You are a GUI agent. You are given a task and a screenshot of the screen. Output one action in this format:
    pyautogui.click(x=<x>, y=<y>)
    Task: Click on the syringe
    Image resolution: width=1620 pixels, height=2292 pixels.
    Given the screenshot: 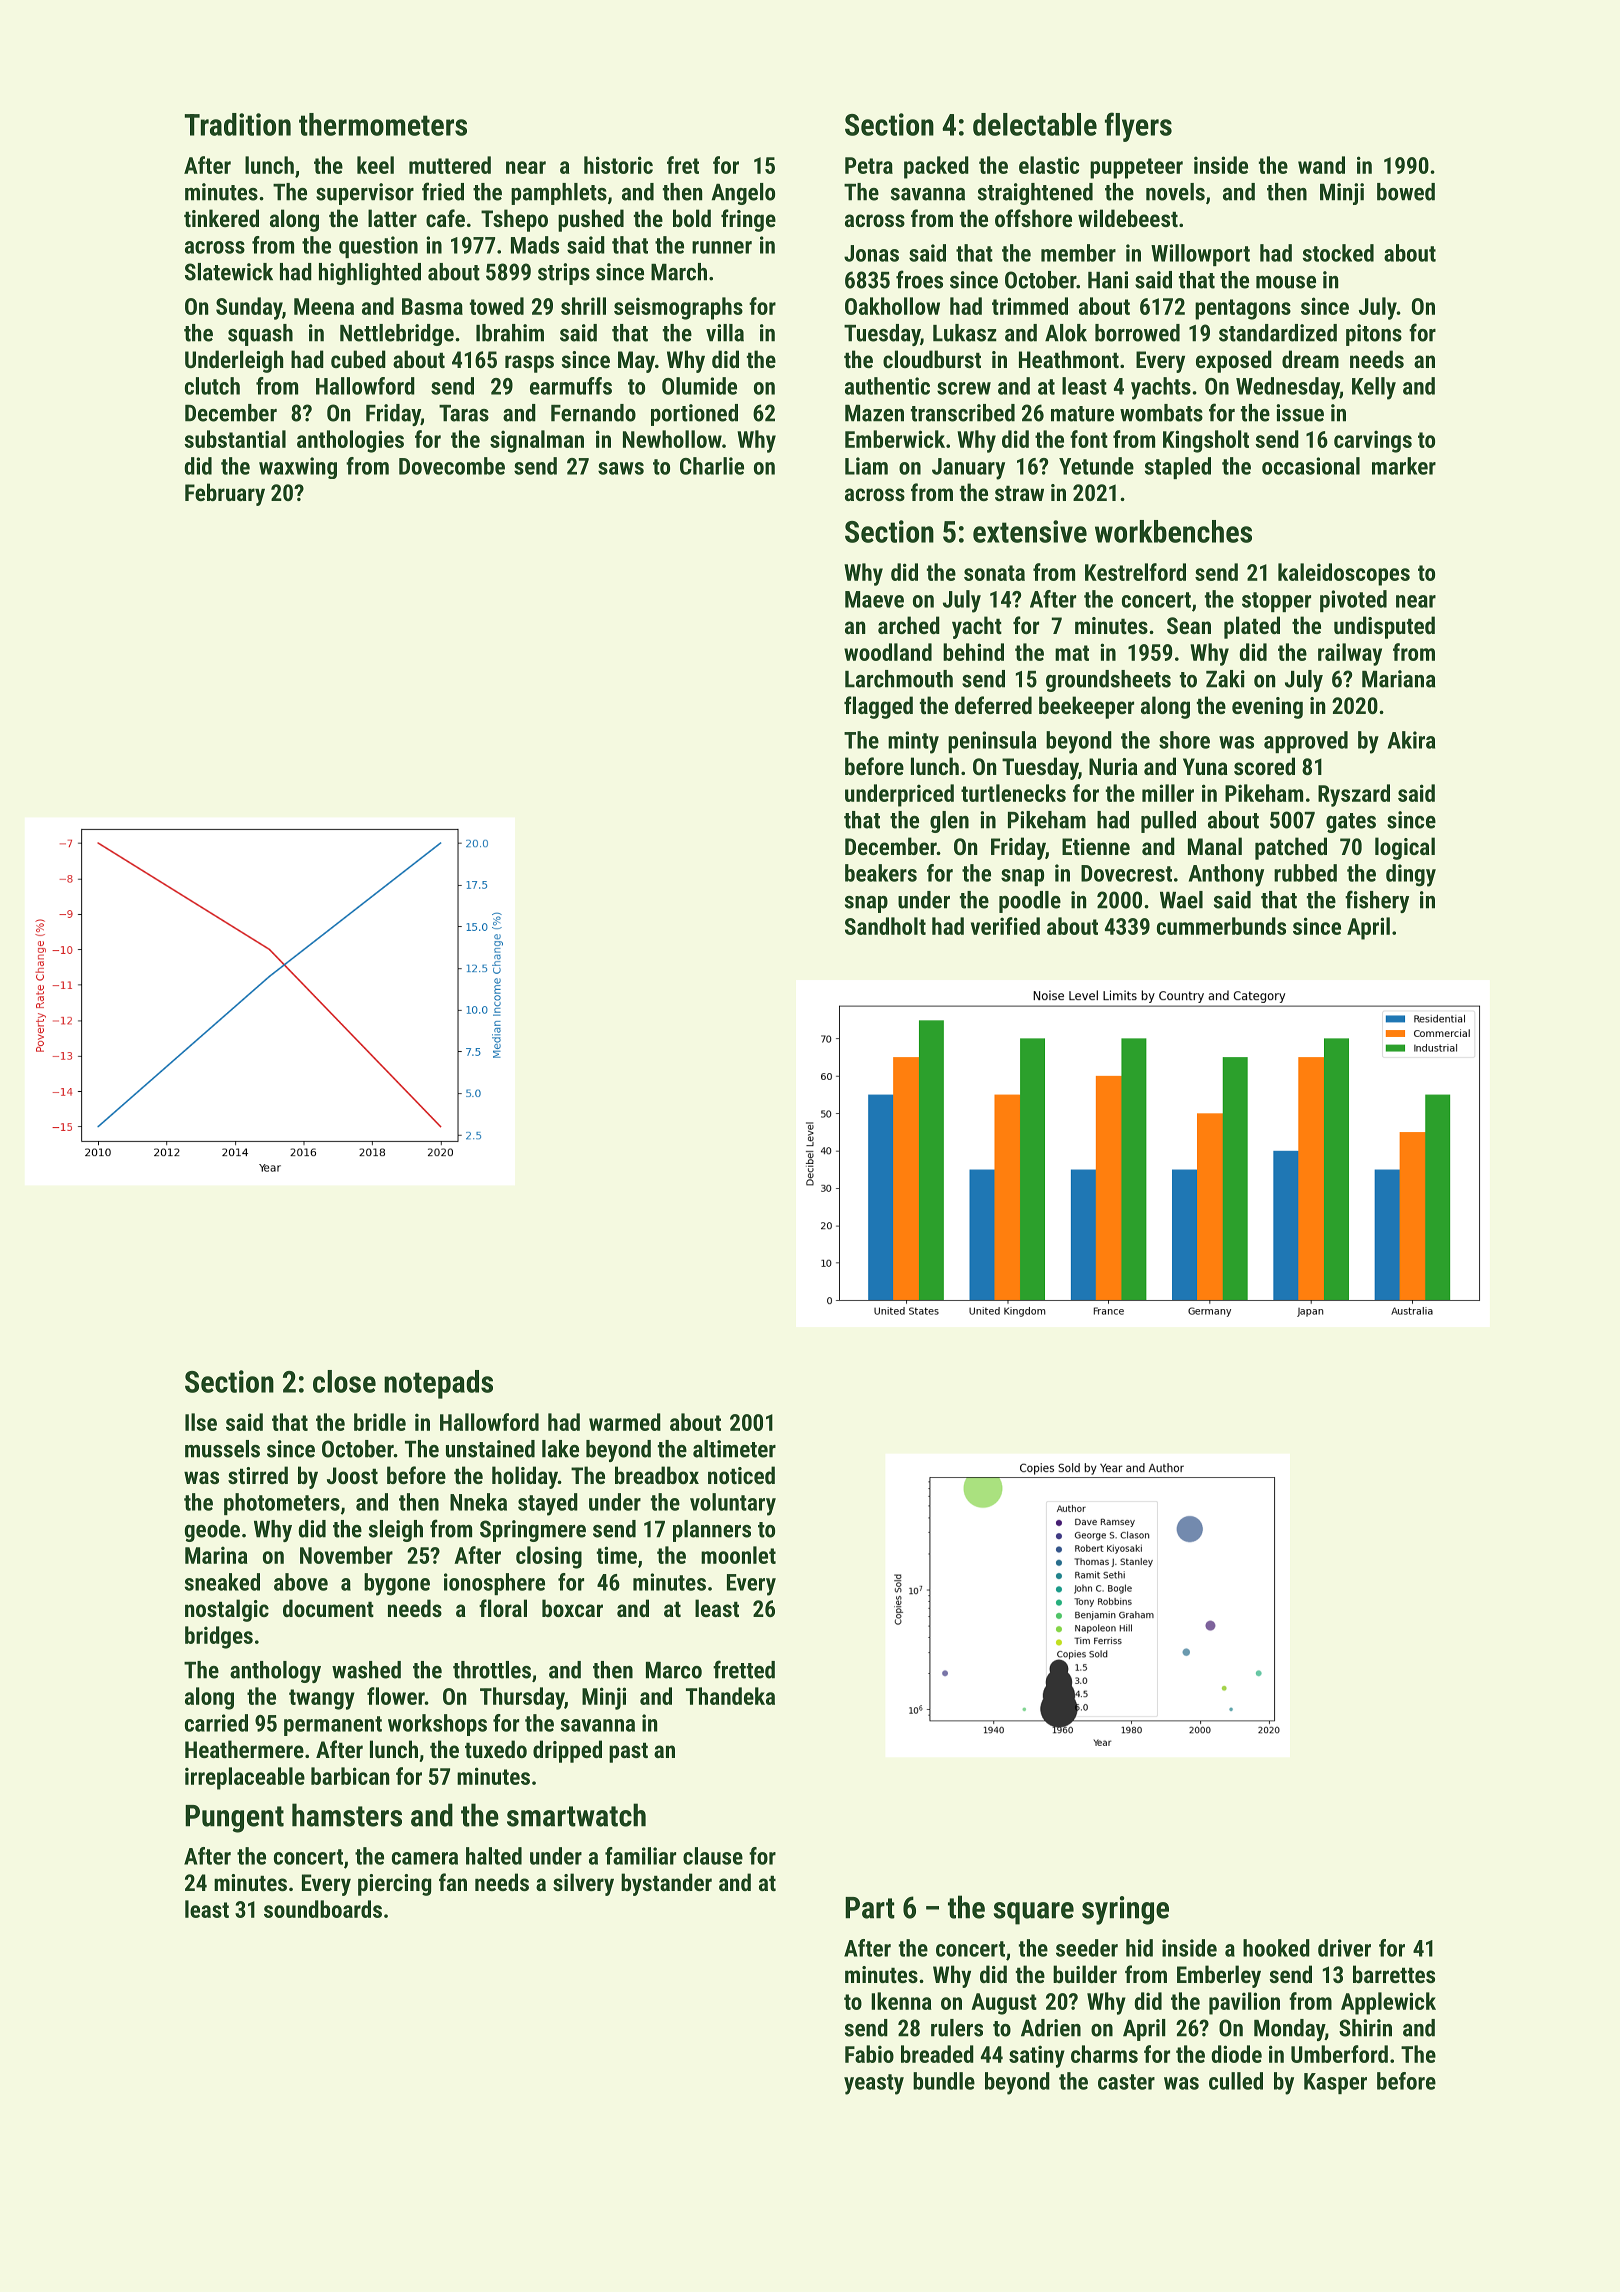 What is the action you would take?
    pyautogui.click(x=1125, y=1910)
